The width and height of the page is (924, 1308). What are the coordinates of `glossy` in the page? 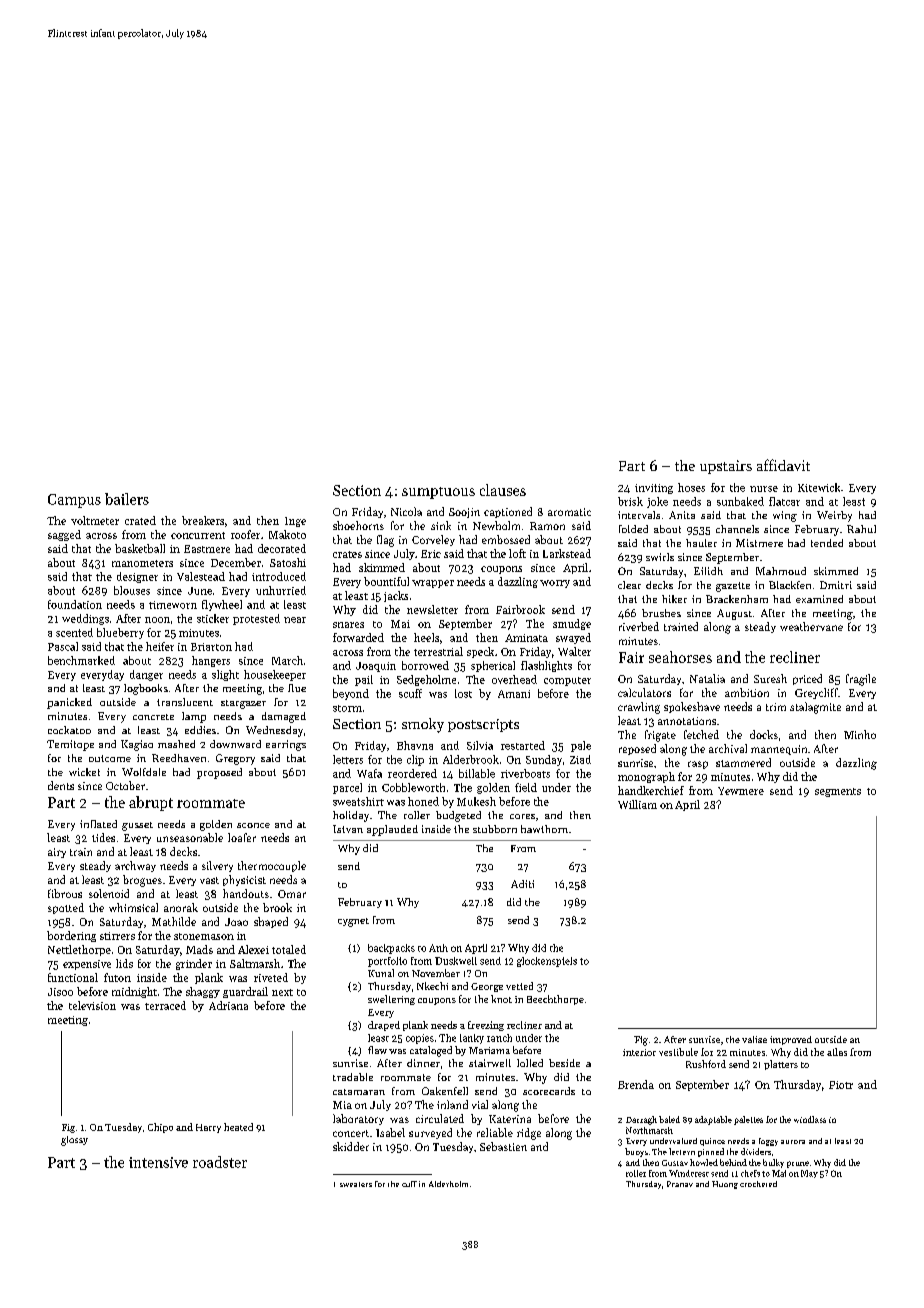 It's located at (74, 1141).
